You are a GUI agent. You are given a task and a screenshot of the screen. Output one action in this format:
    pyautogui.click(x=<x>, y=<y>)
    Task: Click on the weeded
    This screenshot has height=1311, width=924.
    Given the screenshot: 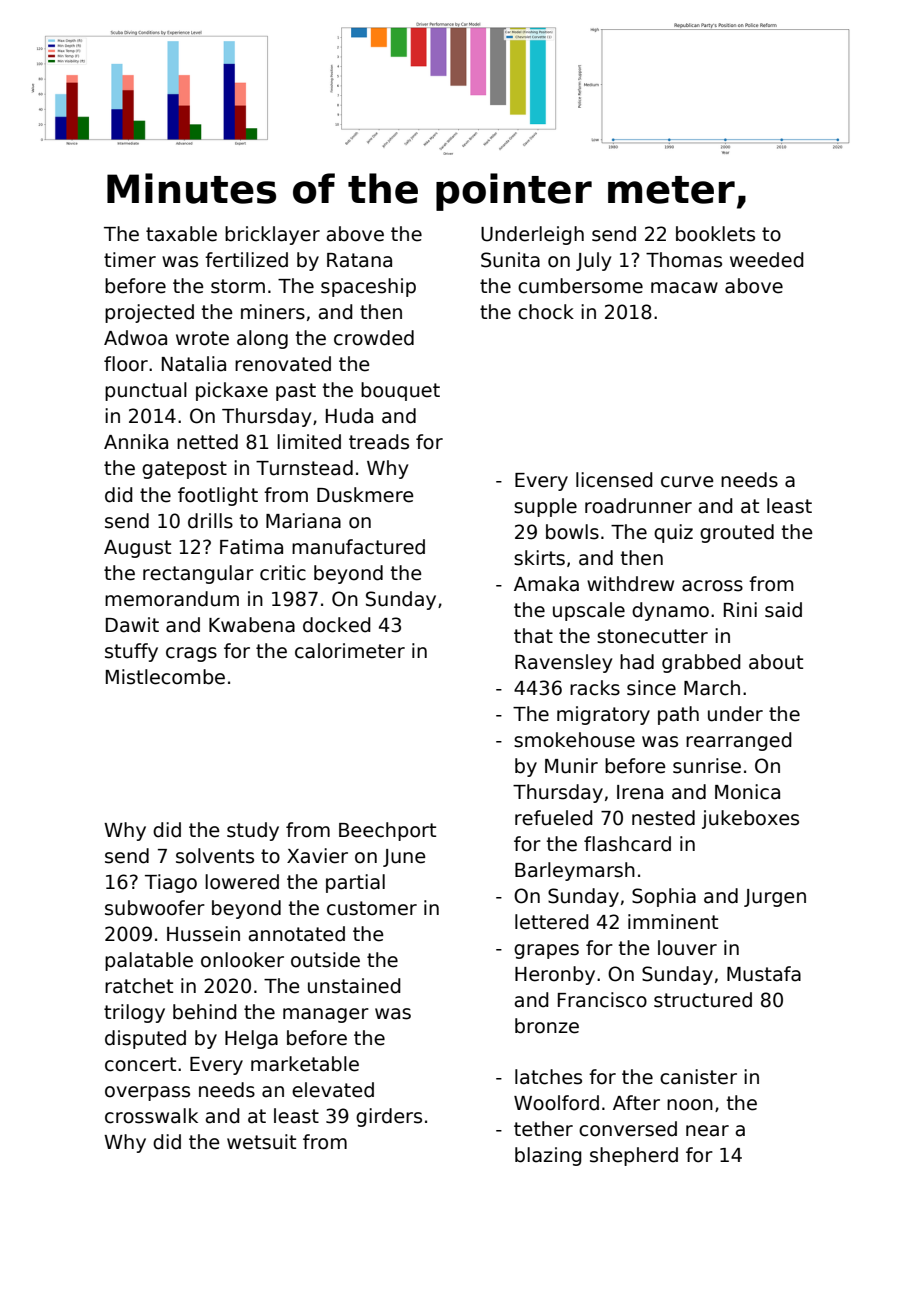 What is the action you would take?
    pyautogui.click(x=767, y=260)
